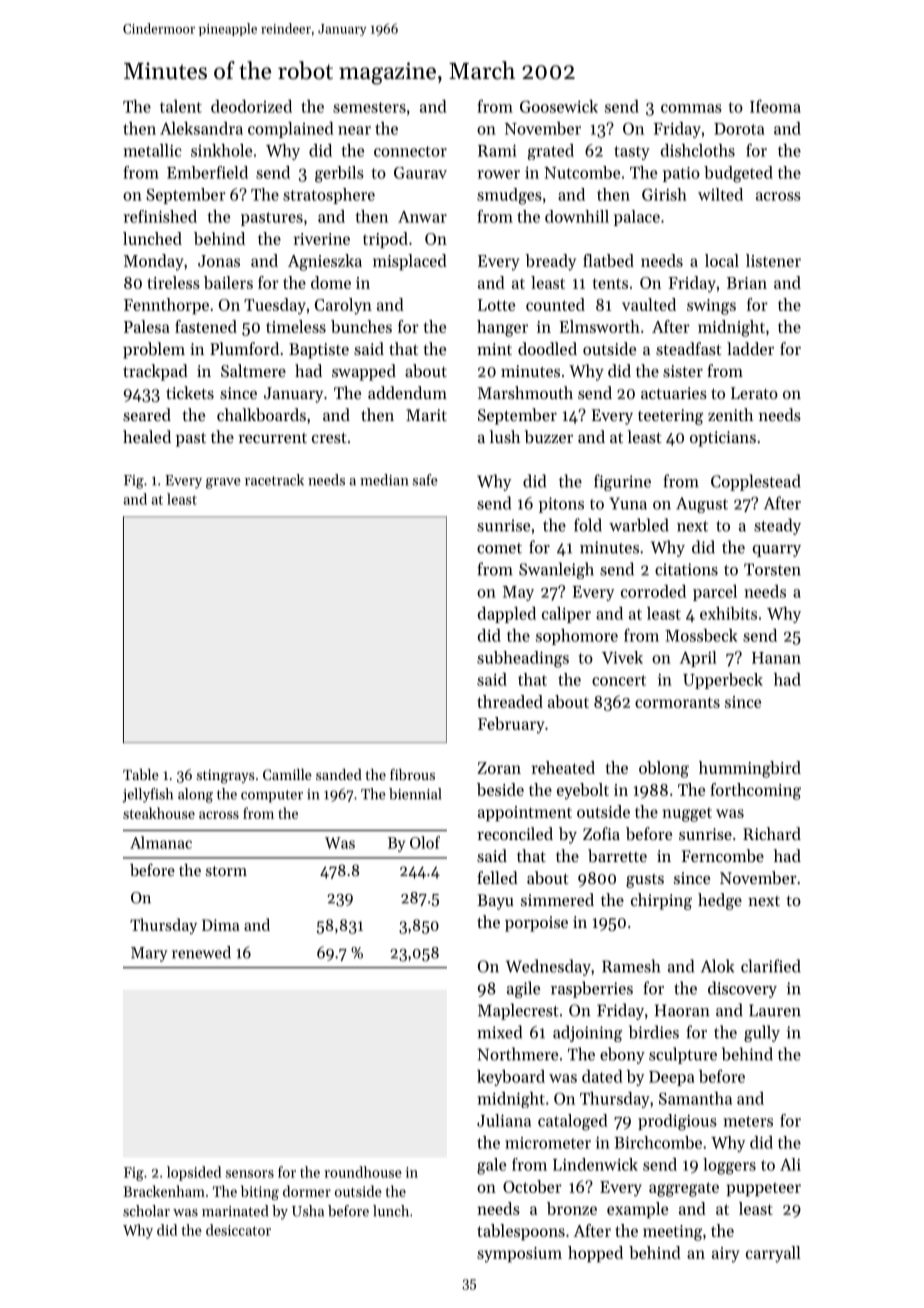 The image size is (924, 1308). What do you see at coordinates (664, 194) in the screenshot?
I see `Girish` at bounding box center [664, 194].
